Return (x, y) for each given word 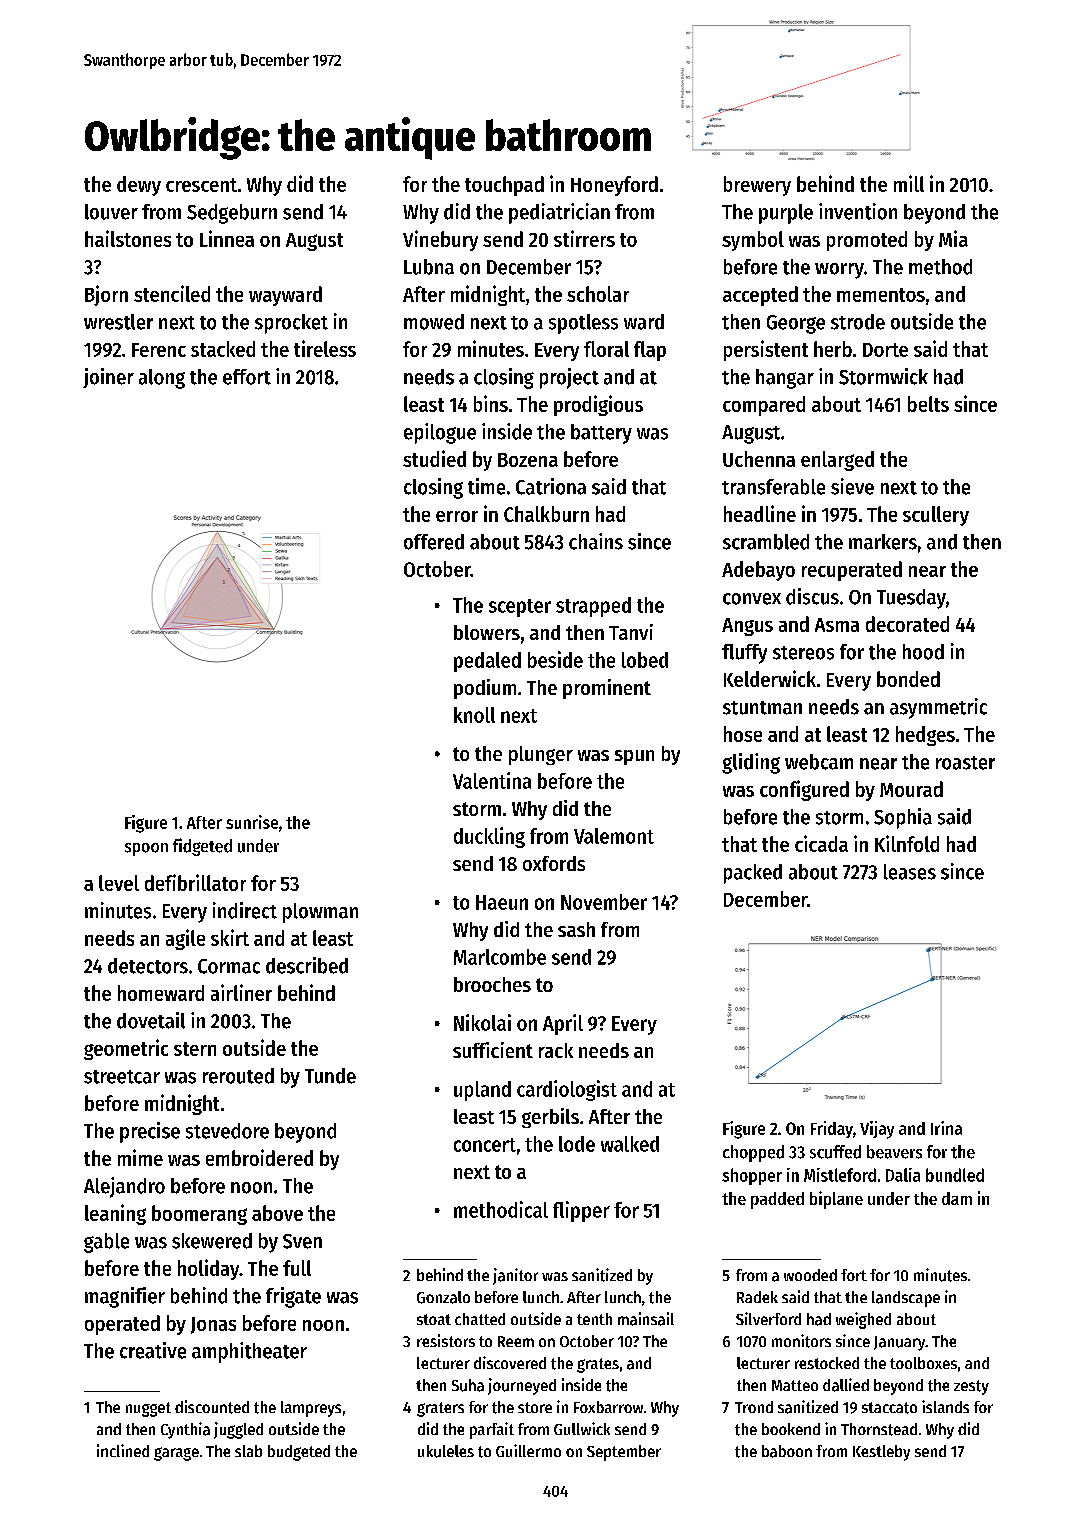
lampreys (311, 1409)
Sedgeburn (232, 214)
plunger (541, 755)
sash (576, 929)
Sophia (903, 818)
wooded (810, 1275)
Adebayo (758, 571)
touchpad (504, 186)
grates (598, 1365)
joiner (108, 378)
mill (909, 183)
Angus (747, 627)
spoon (146, 849)
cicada (821, 843)
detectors (148, 966)
